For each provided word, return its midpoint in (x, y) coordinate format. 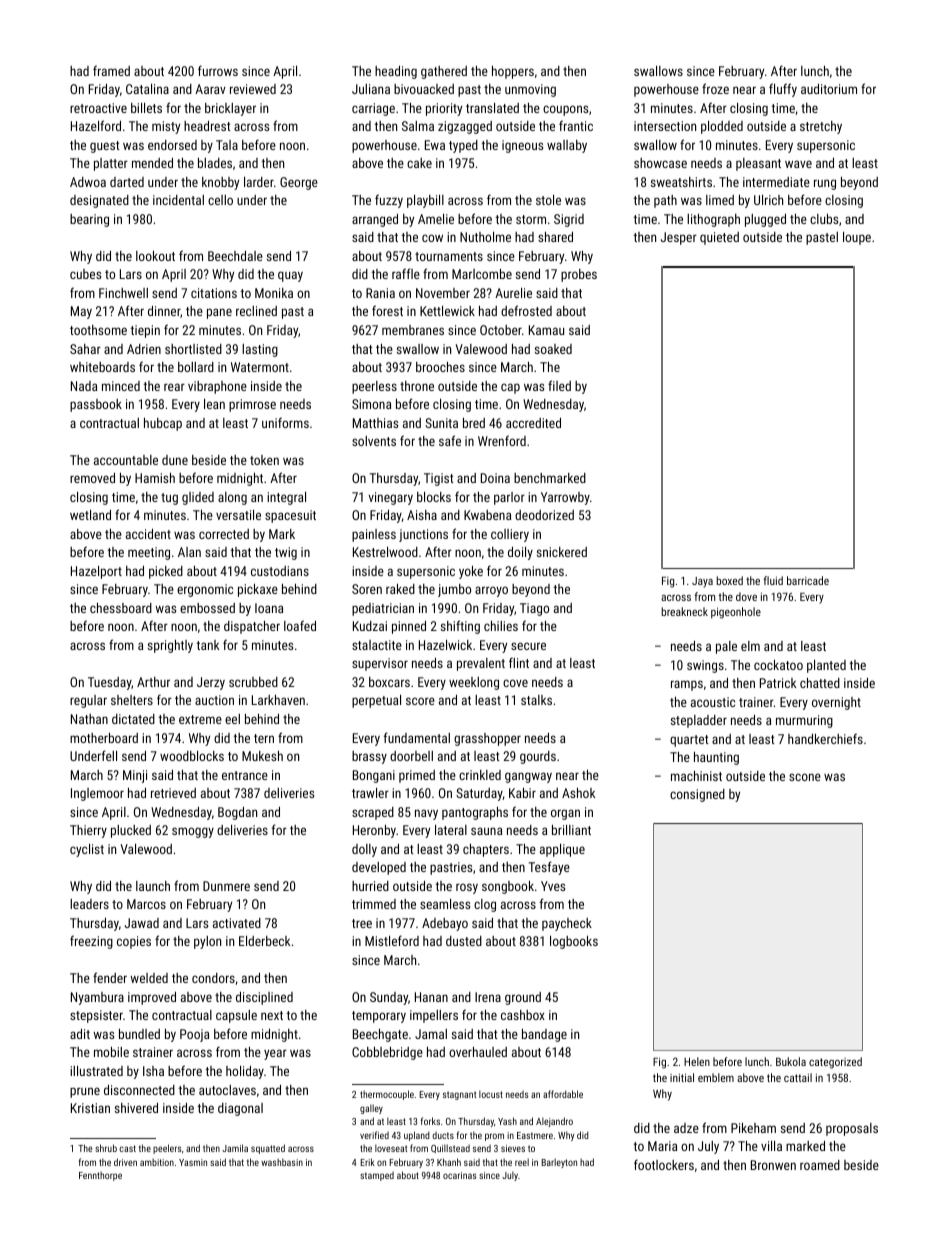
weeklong (474, 683)
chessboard (121, 608)
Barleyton (559, 1163)
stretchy (821, 127)
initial (682, 1077)
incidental (178, 200)
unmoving (530, 90)
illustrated (96, 1071)
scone (805, 777)
